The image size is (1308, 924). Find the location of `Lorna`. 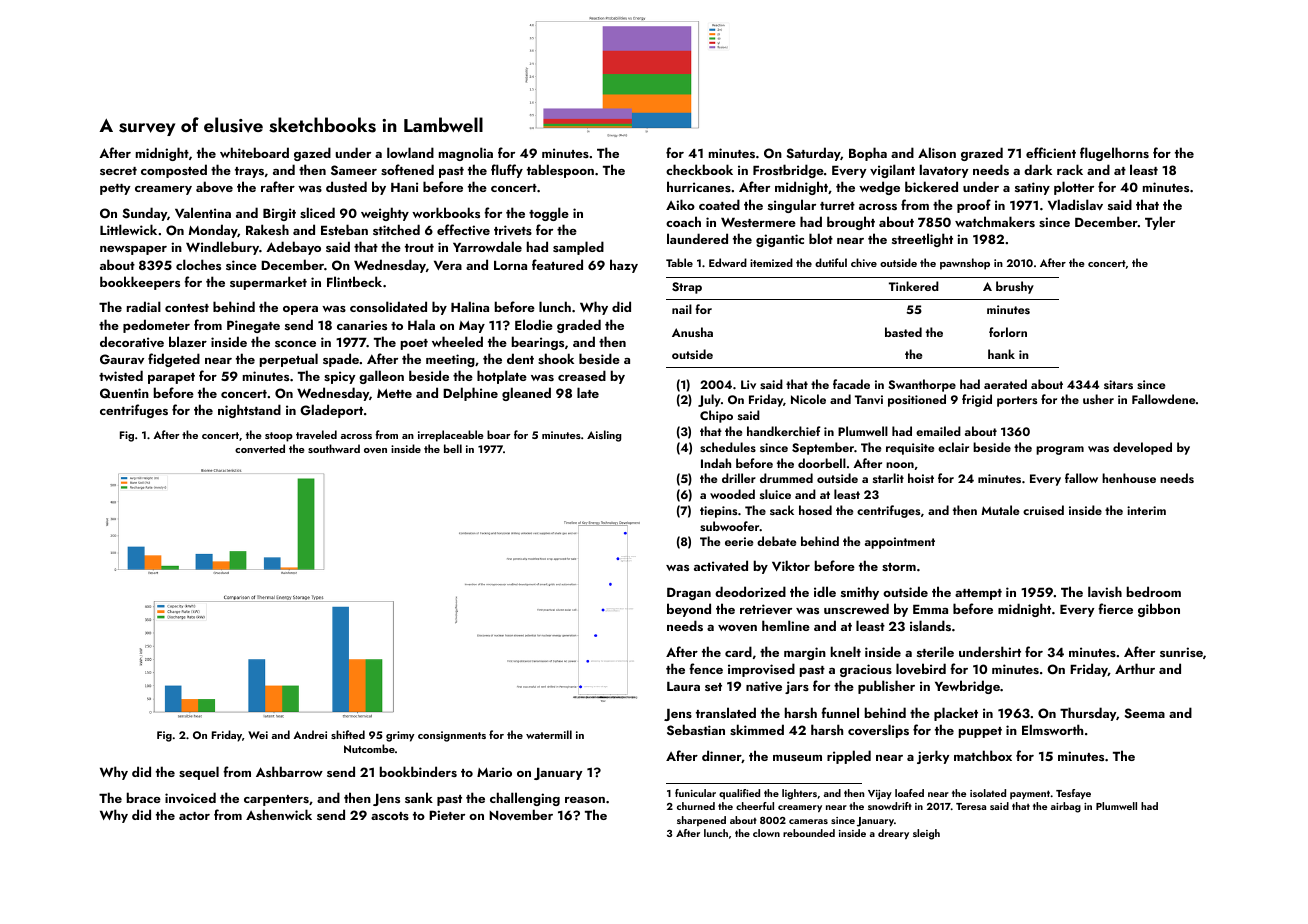

Lorna is located at coordinates (510, 265).
